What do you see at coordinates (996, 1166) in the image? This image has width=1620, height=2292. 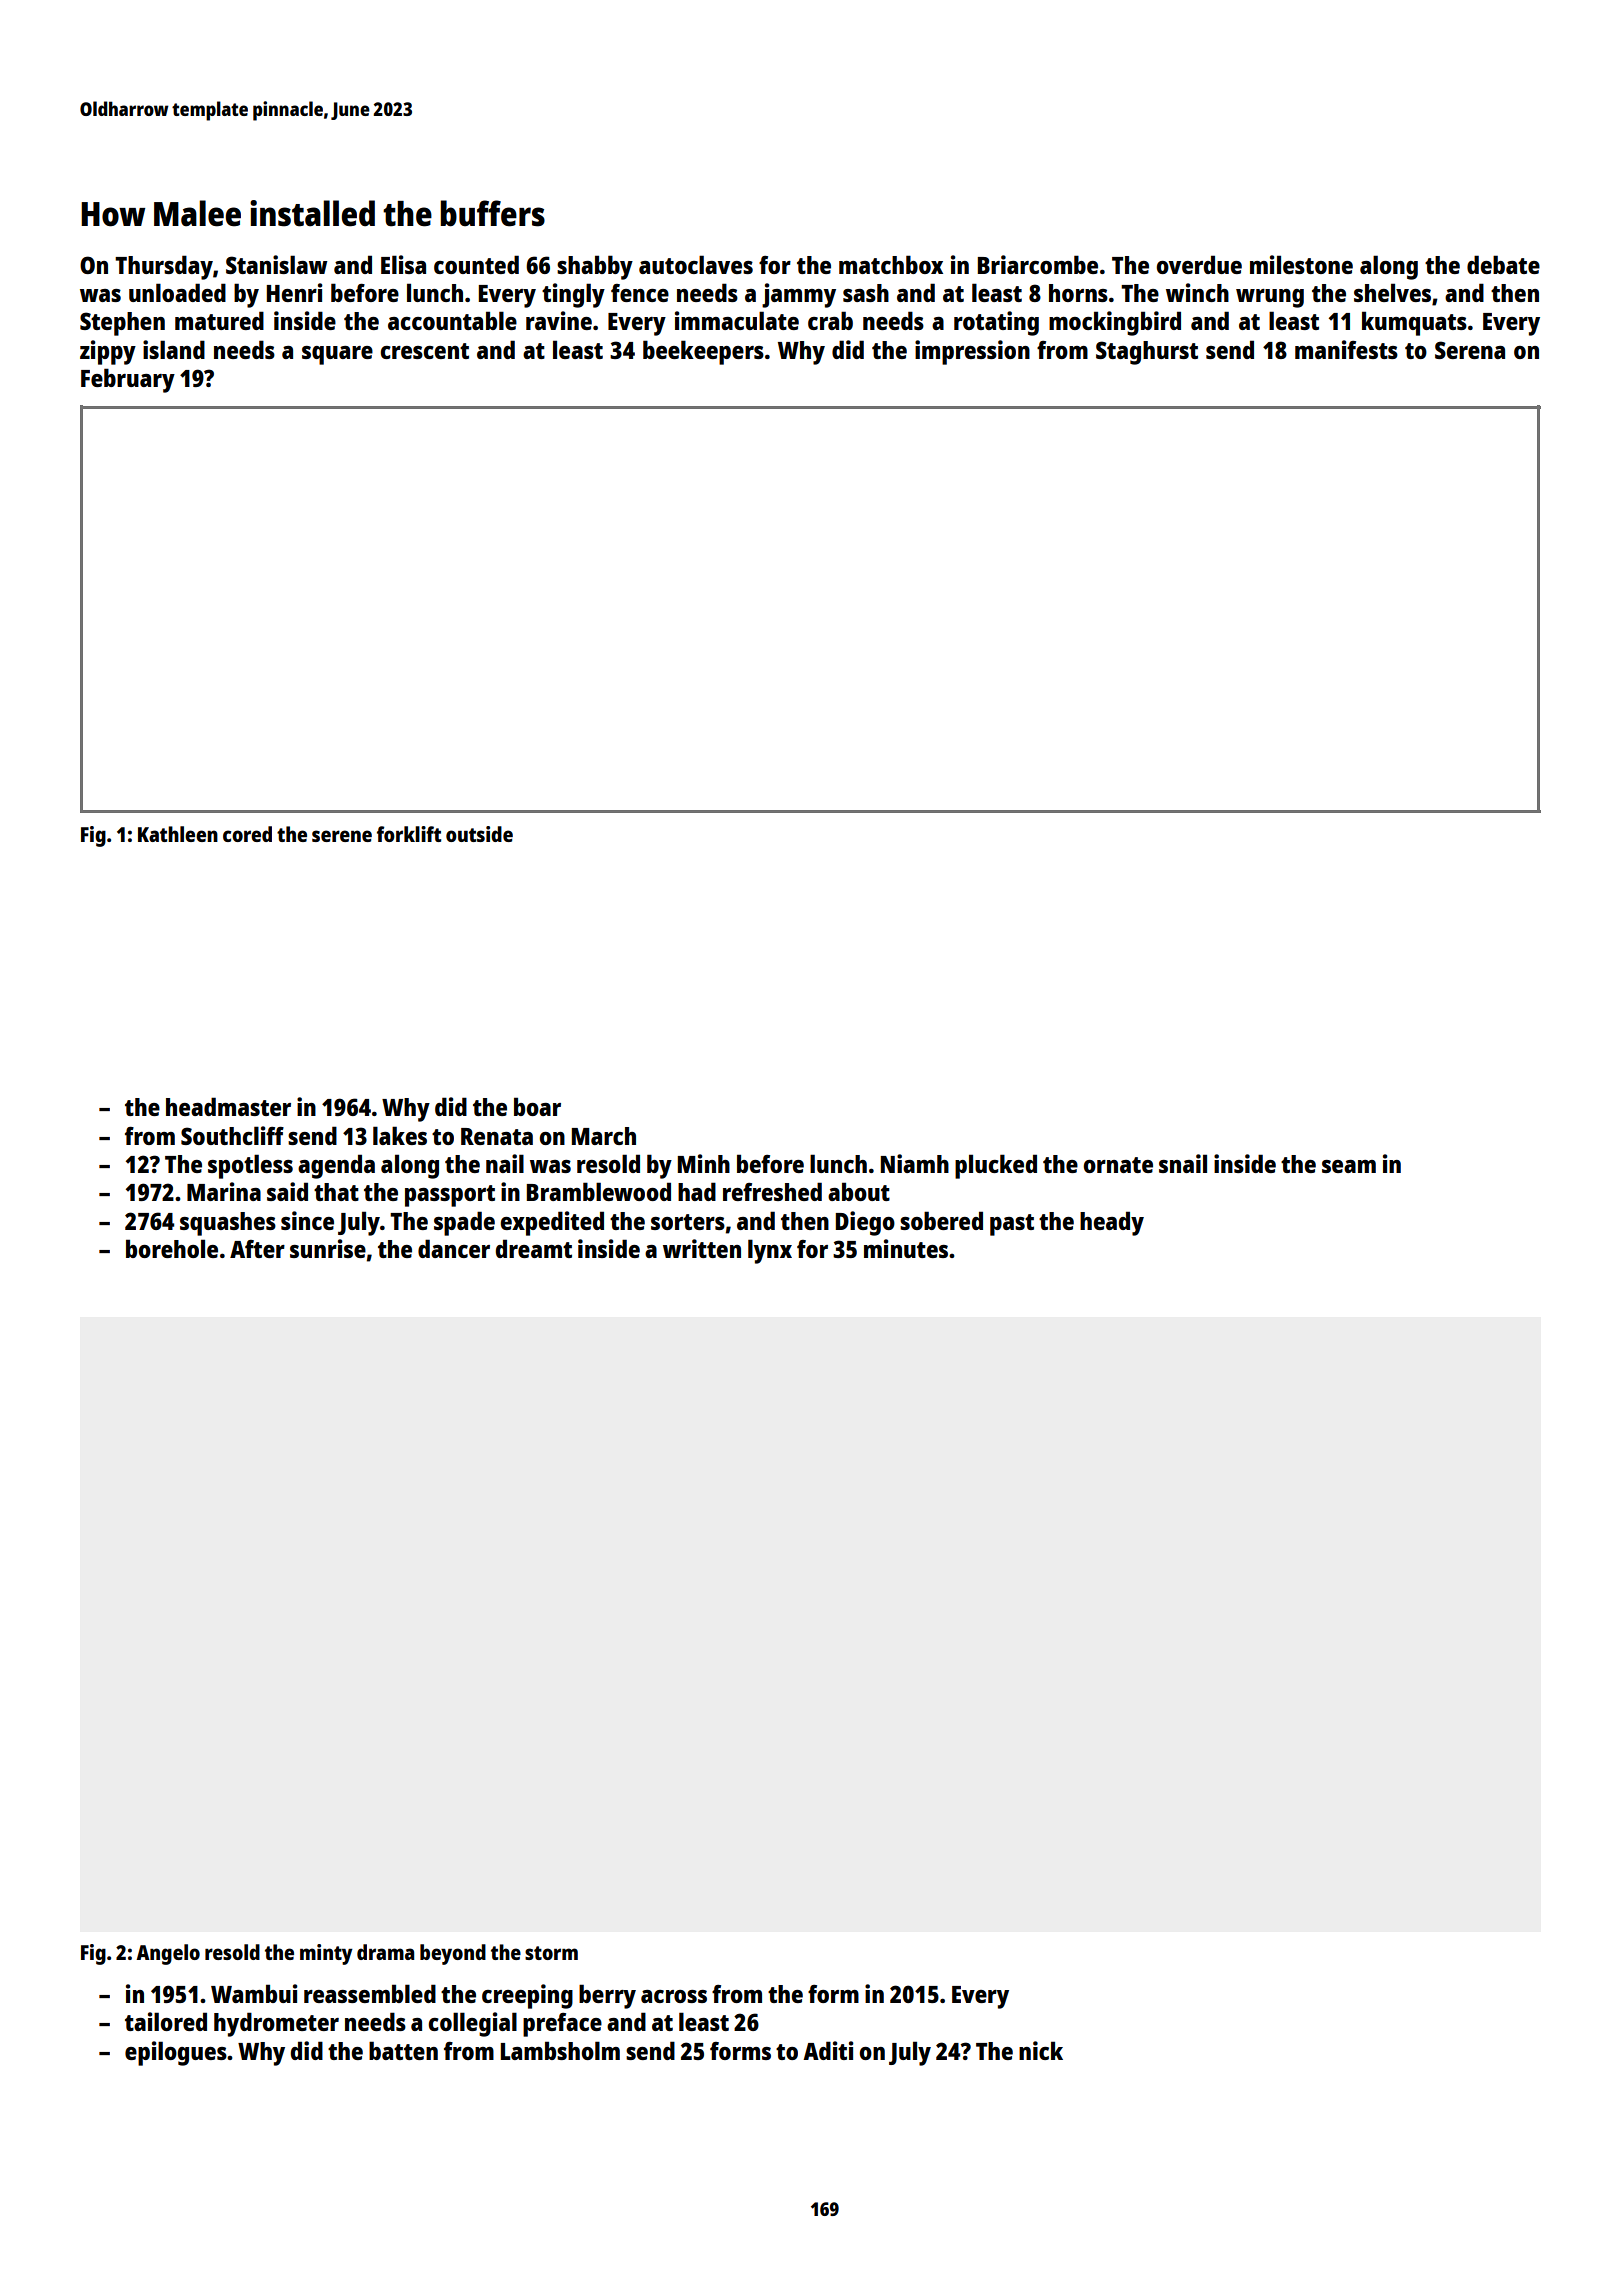 I see `plucked` at bounding box center [996, 1166].
